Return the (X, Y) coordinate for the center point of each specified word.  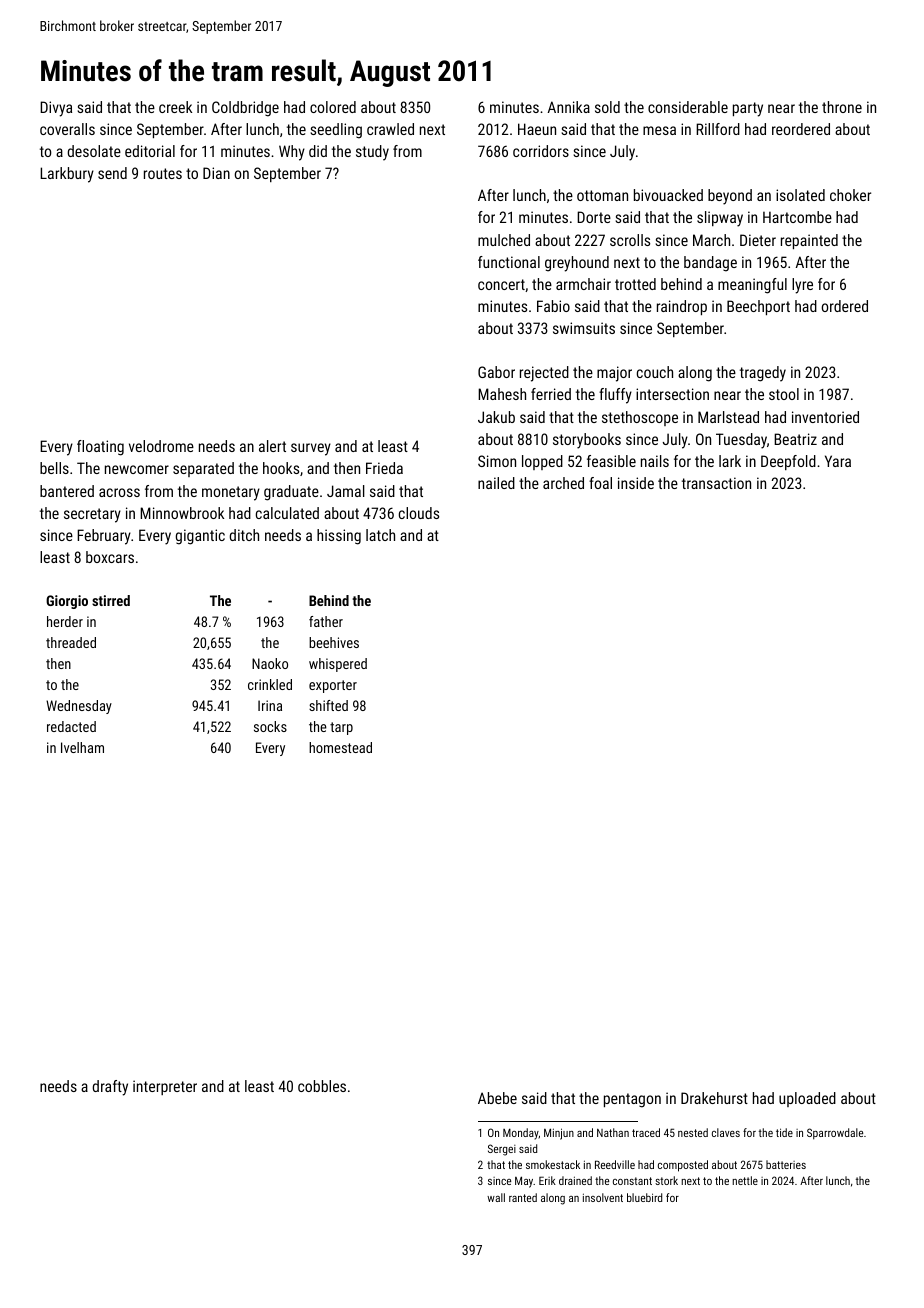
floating (100, 448)
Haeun (537, 129)
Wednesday (79, 707)
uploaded (807, 1099)
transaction (716, 483)
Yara (838, 461)
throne (842, 107)
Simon (497, 461)
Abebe (497, 1098)
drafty (110, 1088)
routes (163, 173)
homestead (340, 747)
